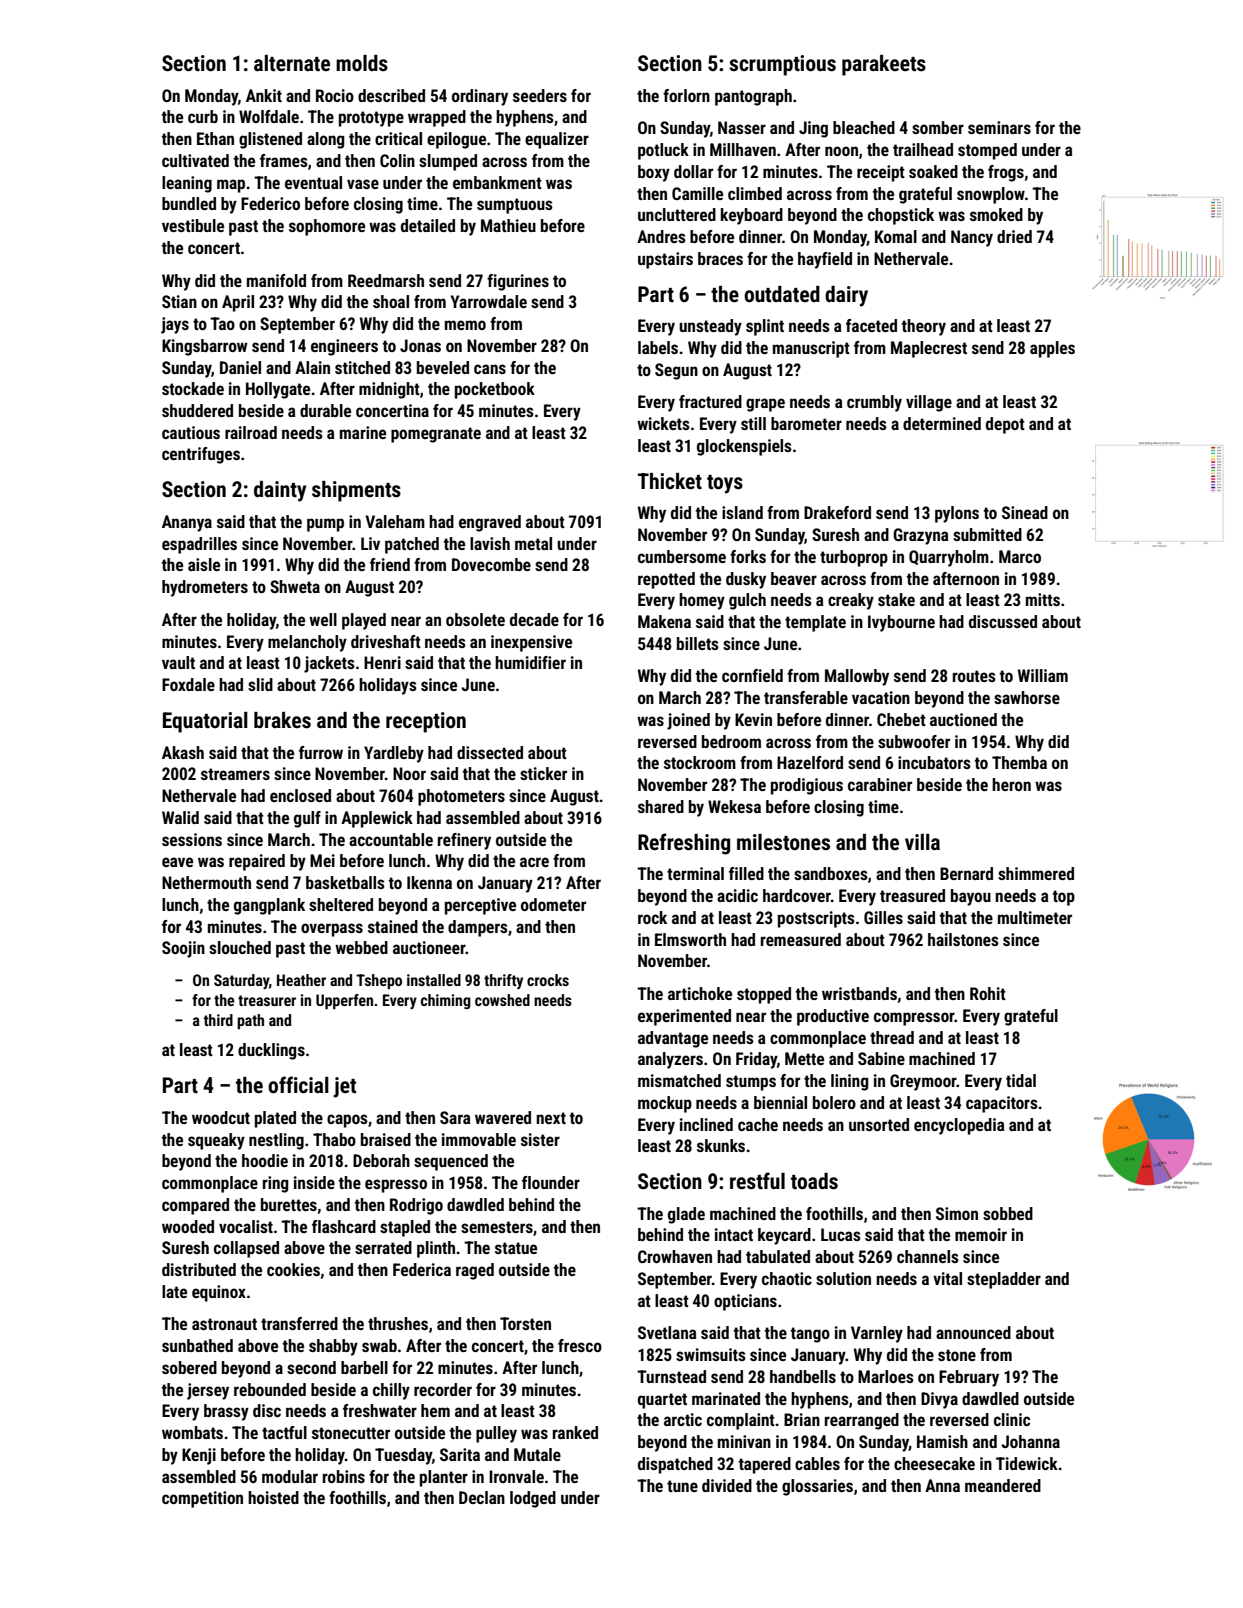 This screenshot has width=1243, height=1608. I want to click on tidal, so click(1021, 1080).
